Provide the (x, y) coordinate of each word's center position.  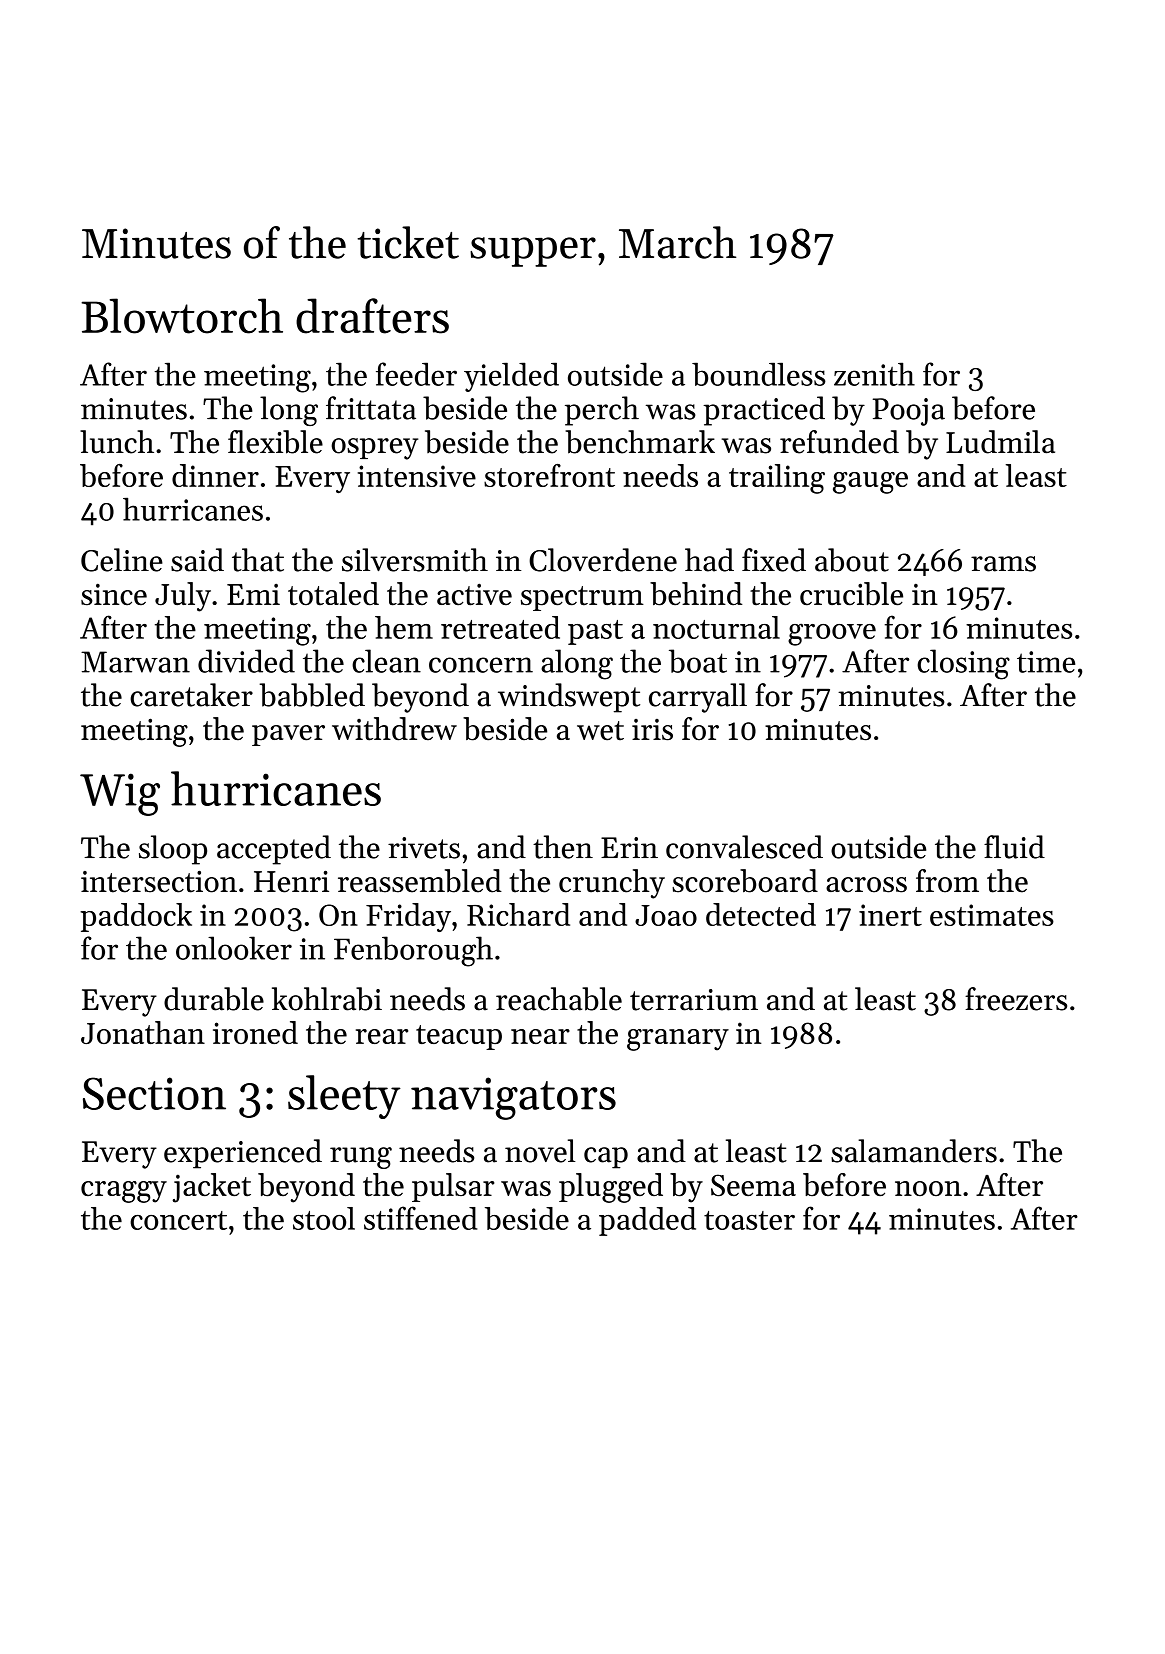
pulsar (453, 1187)
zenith (874, 374)
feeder (416, 374)
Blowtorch (182, 316)
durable (214, 999)
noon (928, 1188)
